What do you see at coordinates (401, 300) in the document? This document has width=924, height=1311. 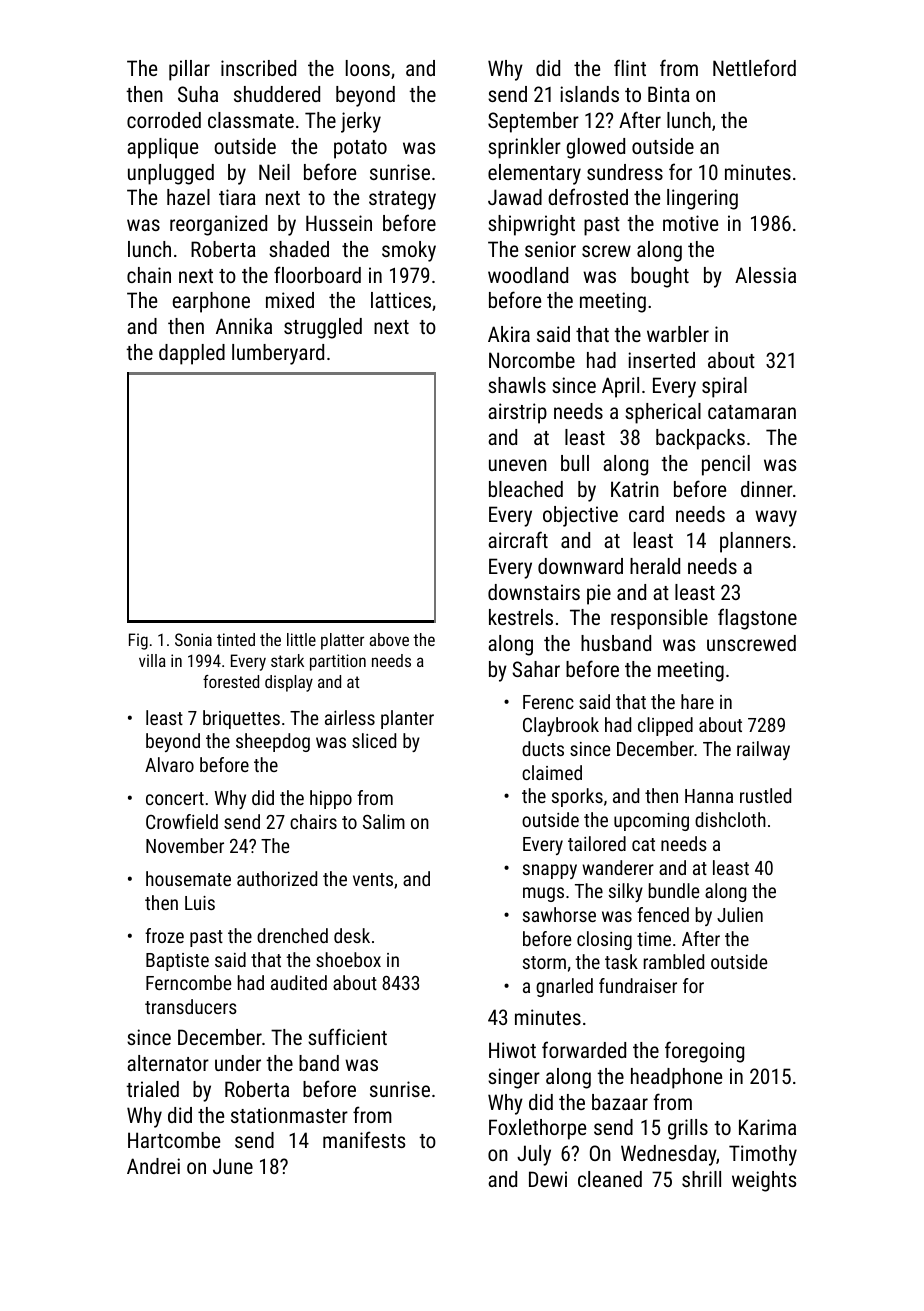 I see `lattices` at bounding box center [401, 300].
